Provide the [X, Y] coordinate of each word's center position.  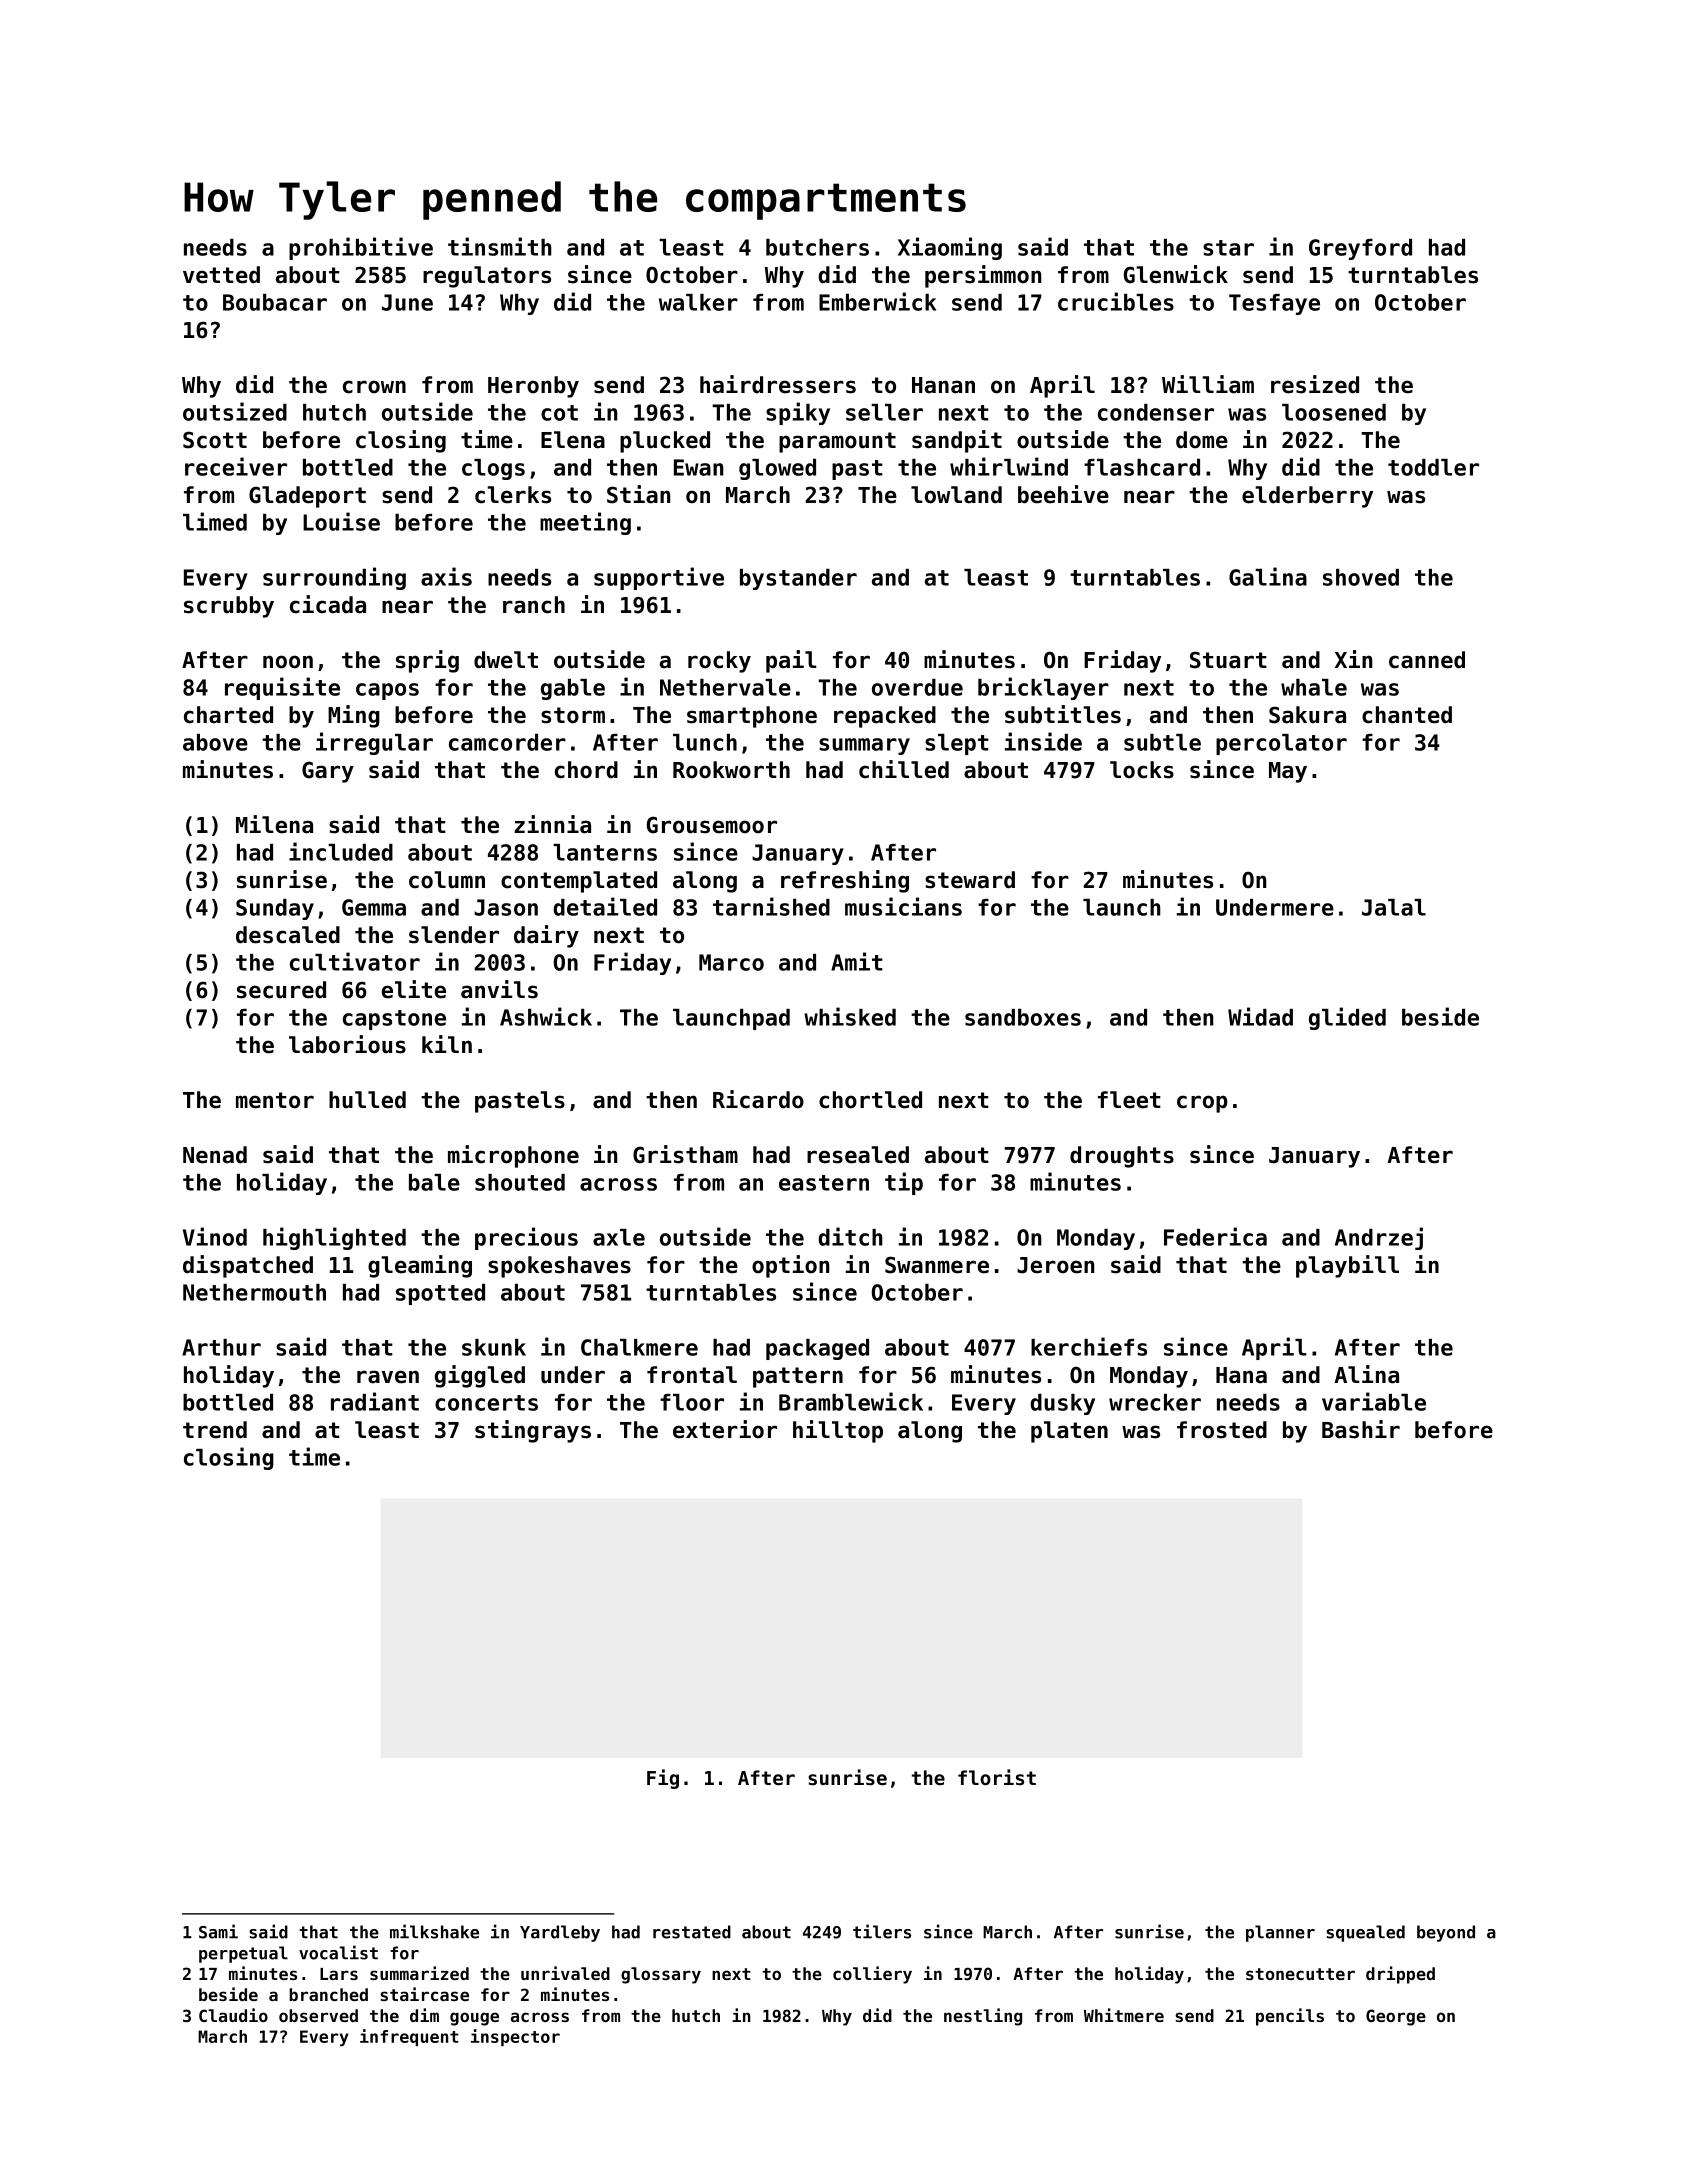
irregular [374, 743]
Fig [663, 1779]
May [1288, 772]
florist [997, 1777]
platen [1069, 1432]
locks [1142, 770]
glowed [777, 469]
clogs [493, 469]
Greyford [1360, 249]
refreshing [845, 881]
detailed [605, 906]
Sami [218, 1931]
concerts [486, 1403]
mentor [275, 1100]
